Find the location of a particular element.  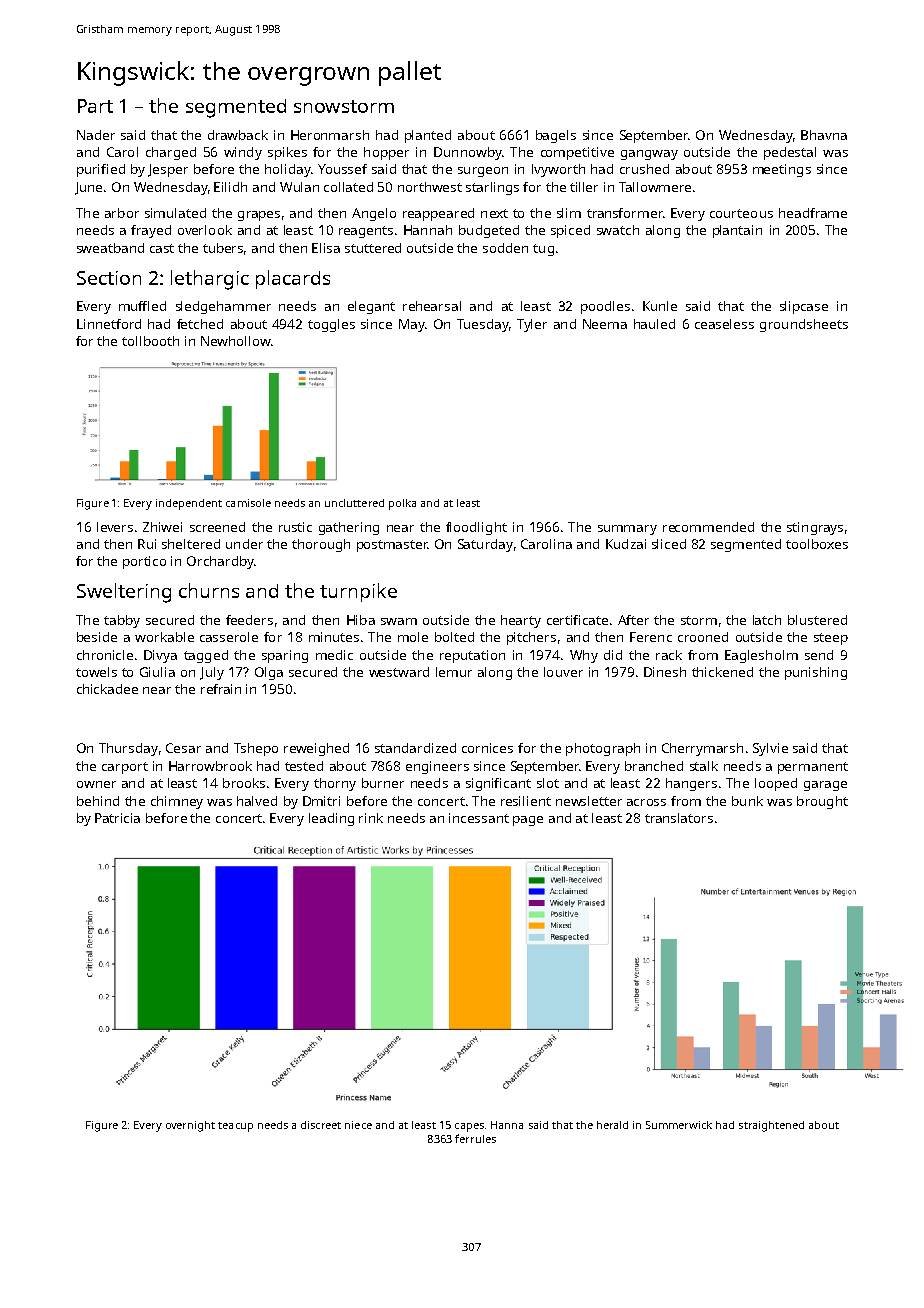

bagels is located at coordinates (556, 136).
